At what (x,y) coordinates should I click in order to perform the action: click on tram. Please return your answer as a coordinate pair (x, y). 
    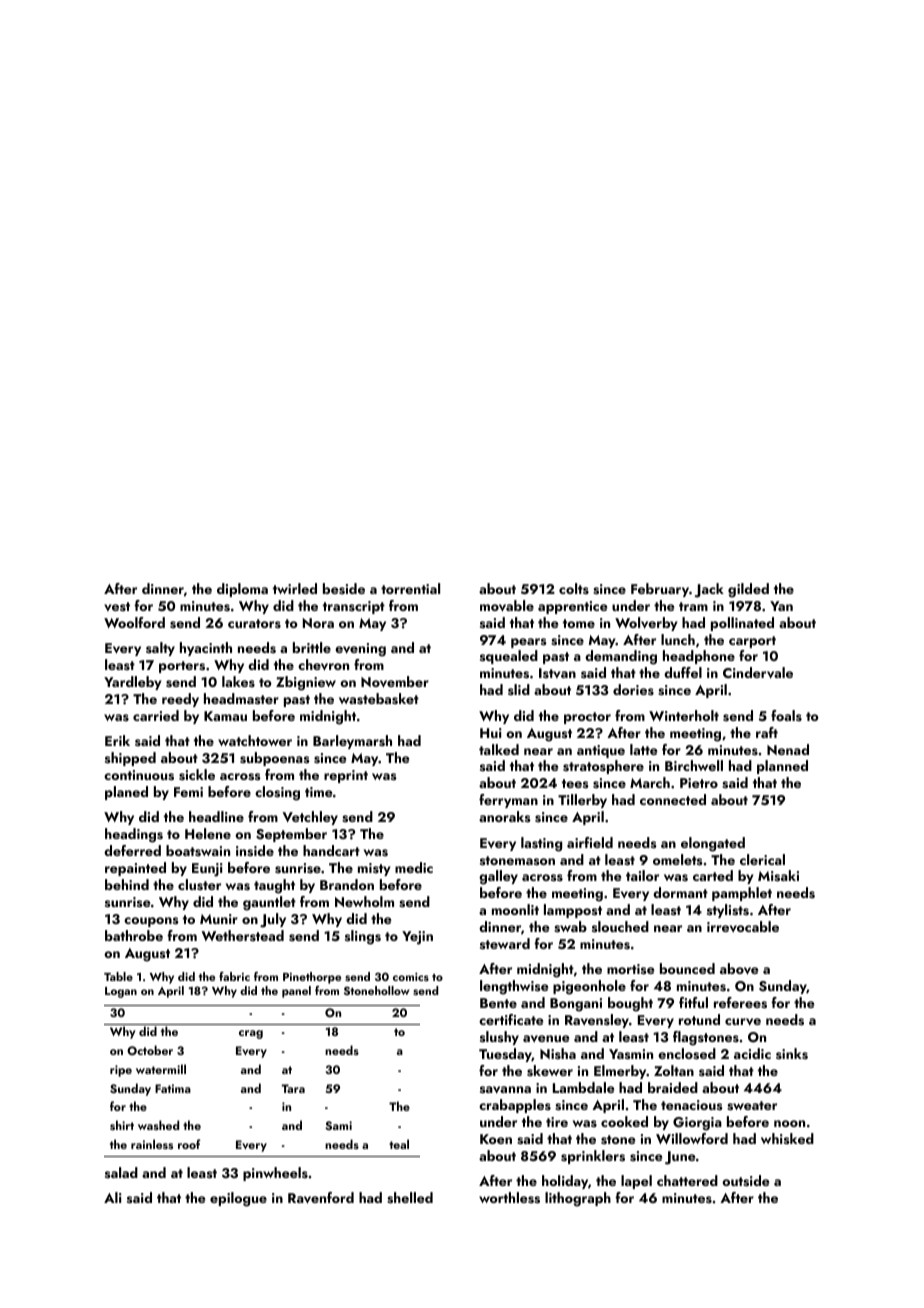
    Looking at the image, I should click on (693, 606).
